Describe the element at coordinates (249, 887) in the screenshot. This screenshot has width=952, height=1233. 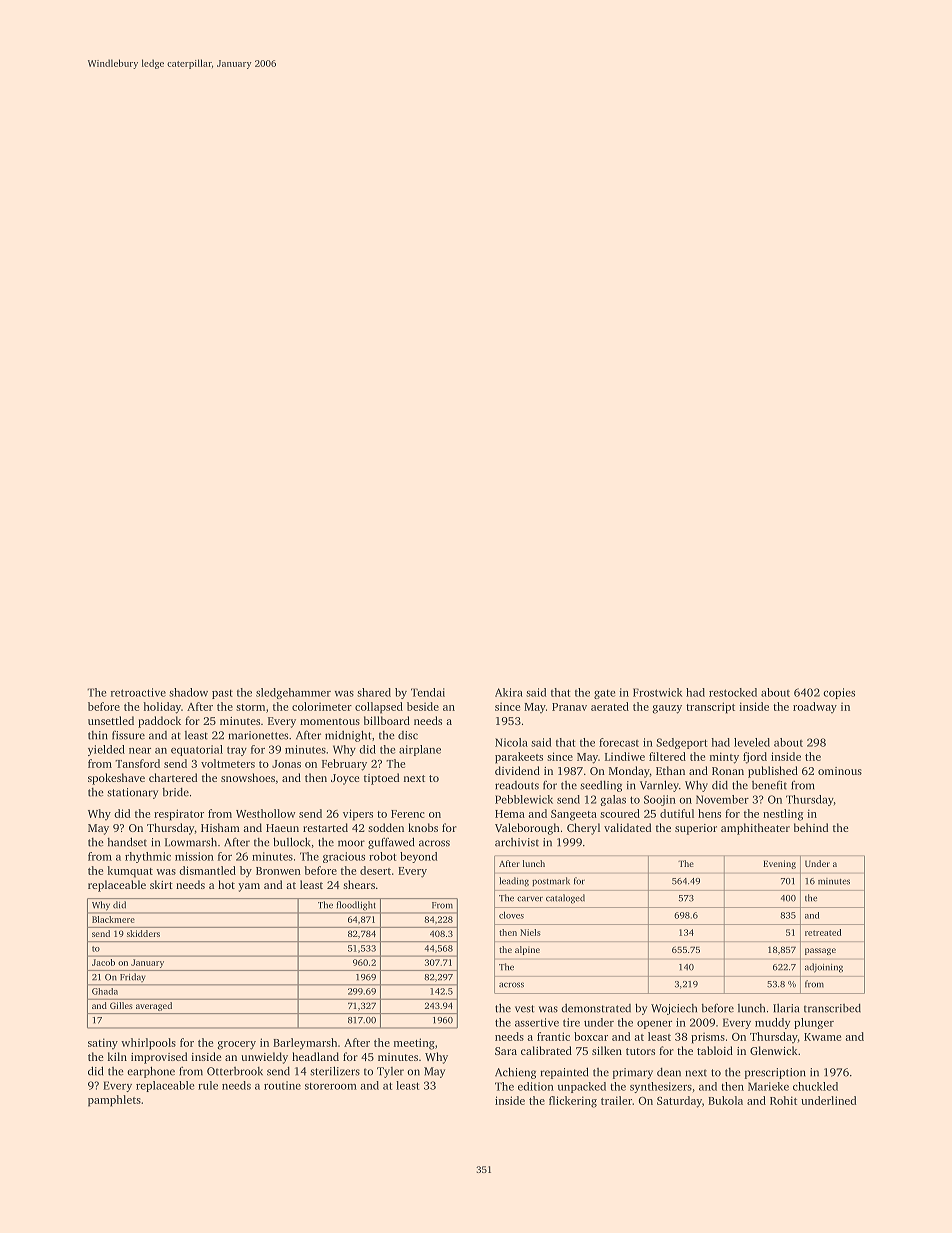
I see `yam` at that location.
